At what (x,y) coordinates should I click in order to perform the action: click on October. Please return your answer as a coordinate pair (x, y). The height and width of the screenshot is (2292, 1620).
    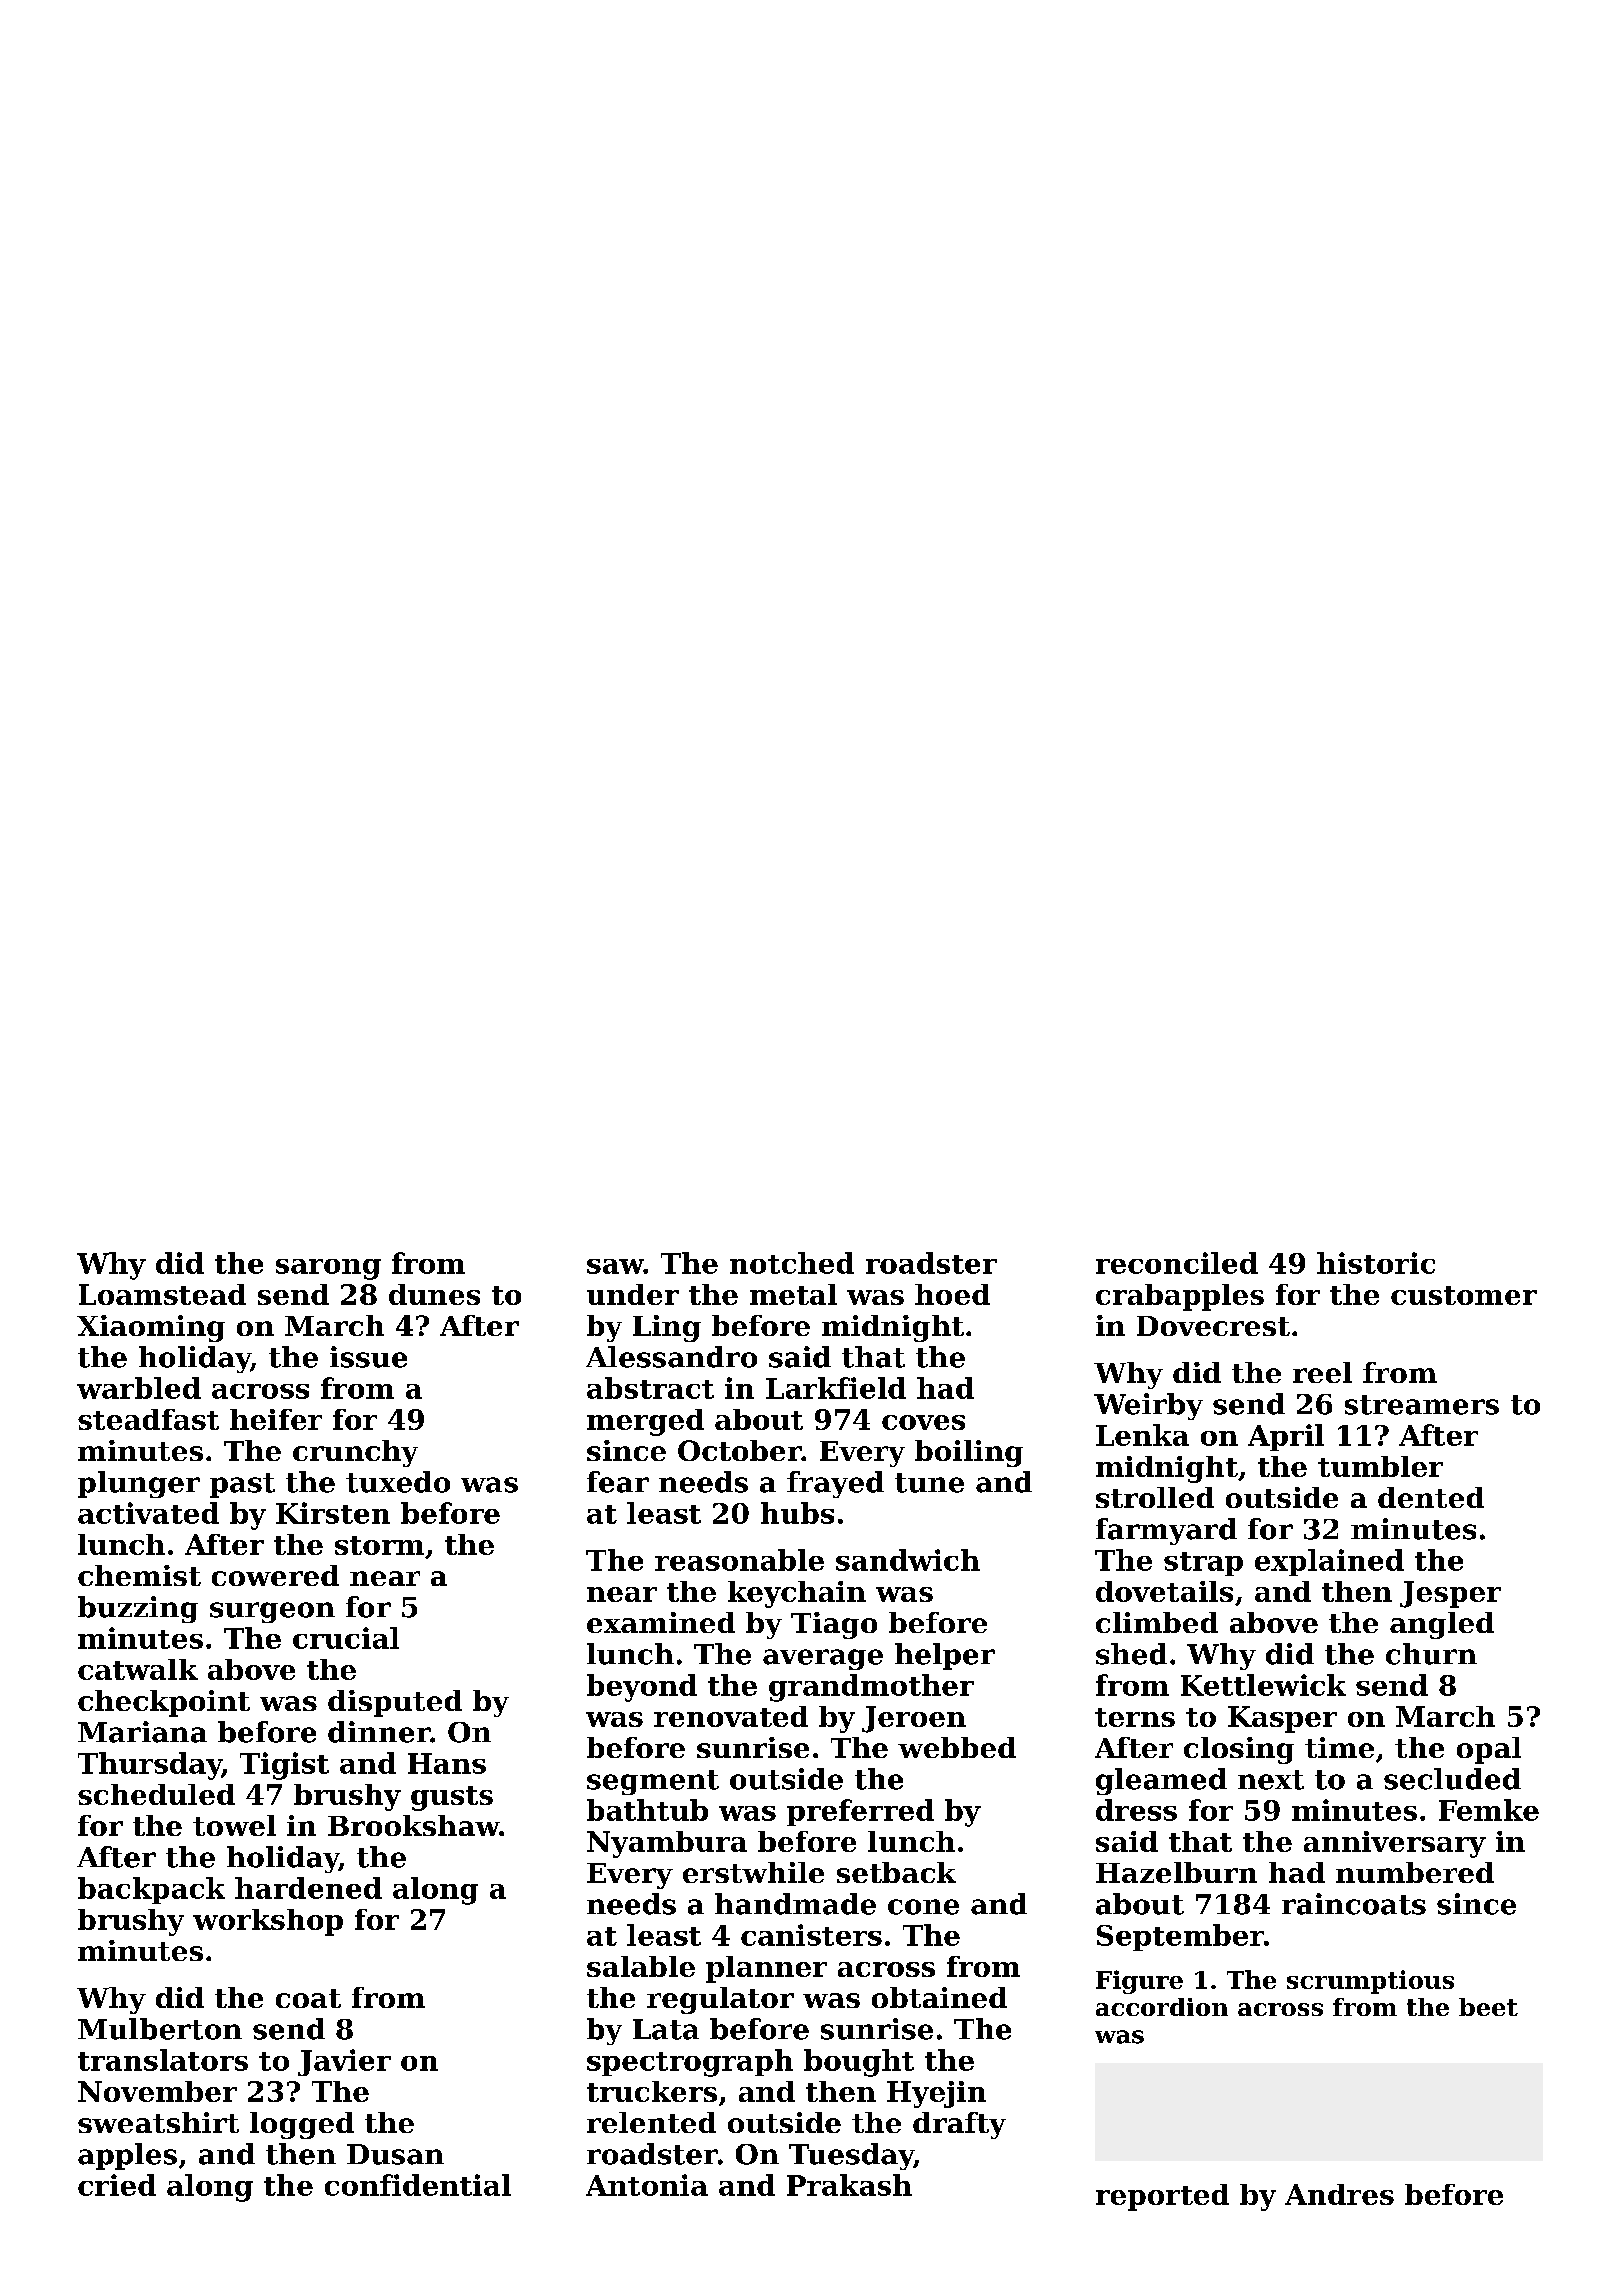
    Looking at the image, I should click on (740, 1450).
